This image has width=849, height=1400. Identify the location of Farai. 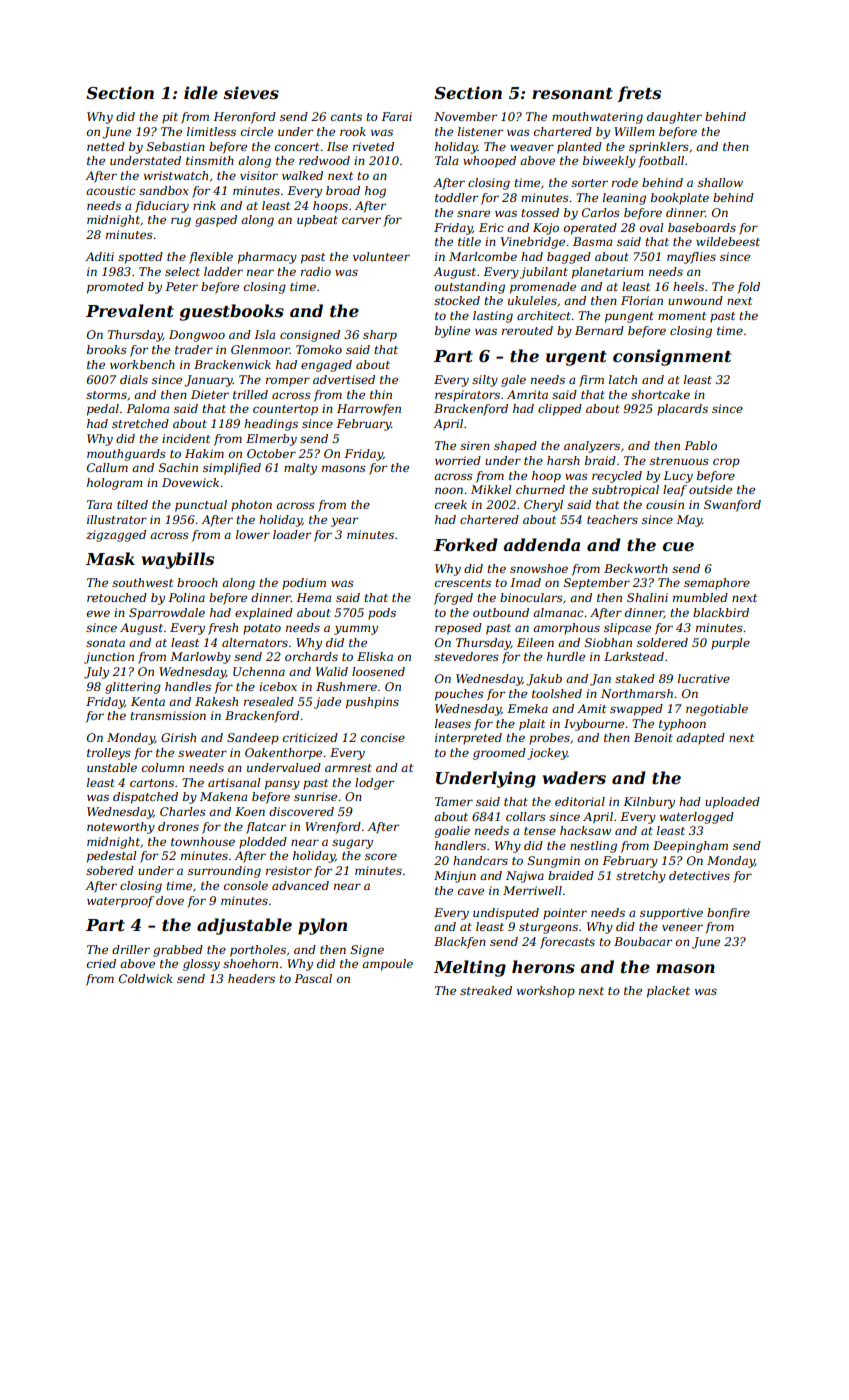
(396, 116).
